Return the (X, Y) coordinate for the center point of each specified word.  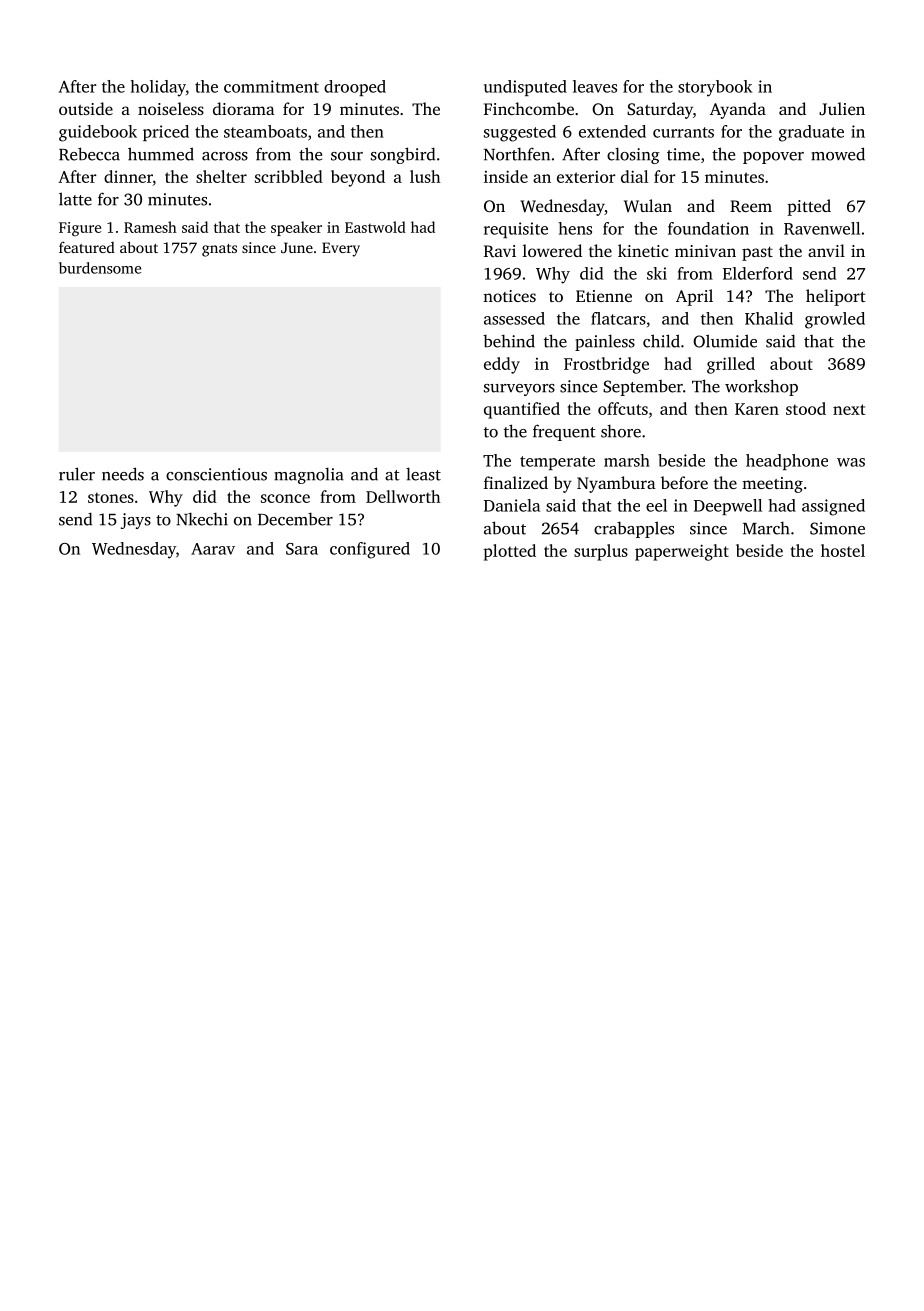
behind (509, 341)
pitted (809, 207)
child (661, 341)
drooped (355, 88)
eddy (502, 365)
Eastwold (375, 227)
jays (136, 521)
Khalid (769, 318)
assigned (833, 507)
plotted (510, 552)
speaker (296, 228)
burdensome (100, 268)
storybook (715, 88)
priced (166, 133)
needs (123, 474)
